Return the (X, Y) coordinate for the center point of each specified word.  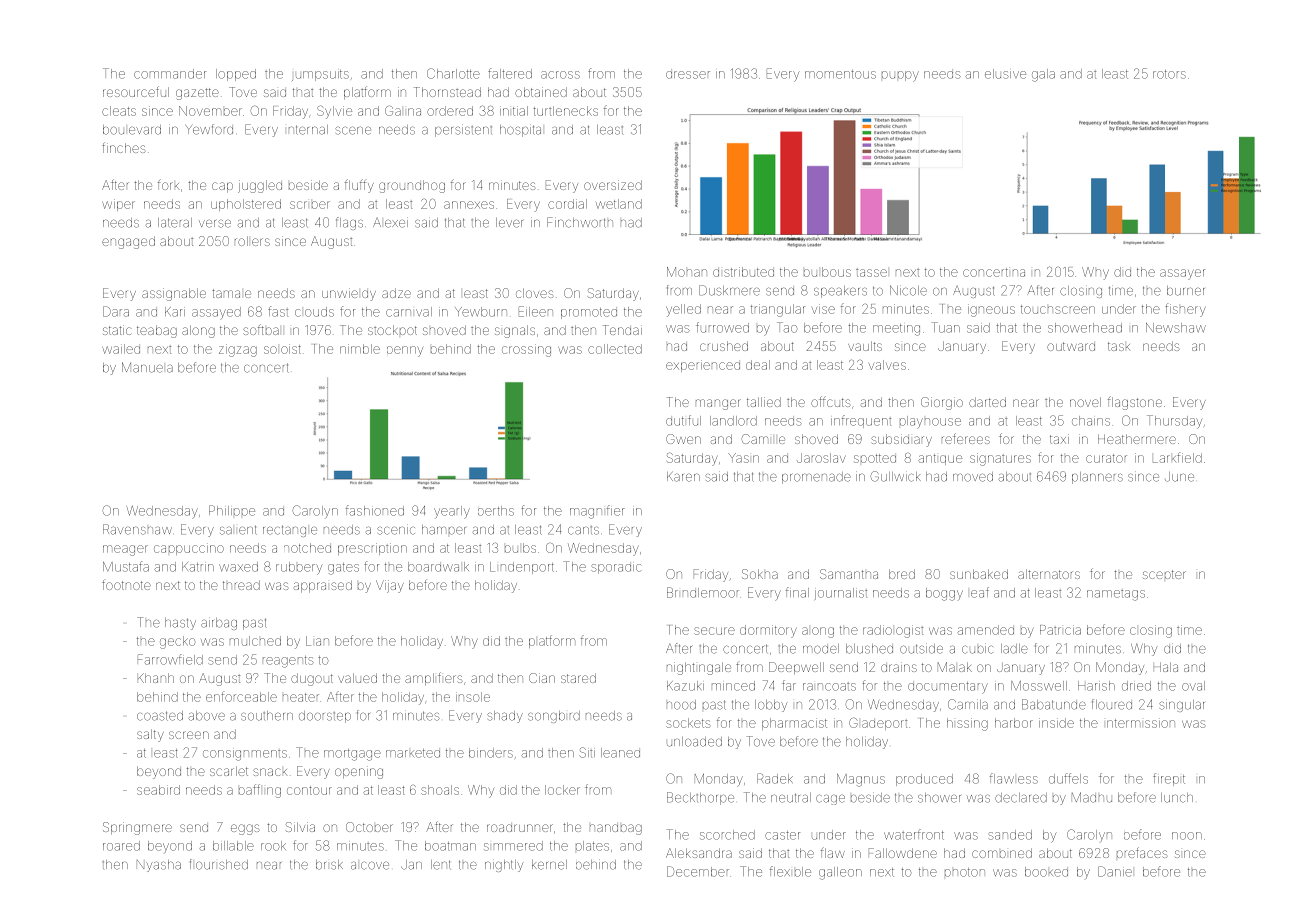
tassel (871, 273)
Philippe (232, 510)
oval (1193, 686)
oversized (613, 185)
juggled (260, 186)
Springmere (137, 828)
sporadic (617, 569)
